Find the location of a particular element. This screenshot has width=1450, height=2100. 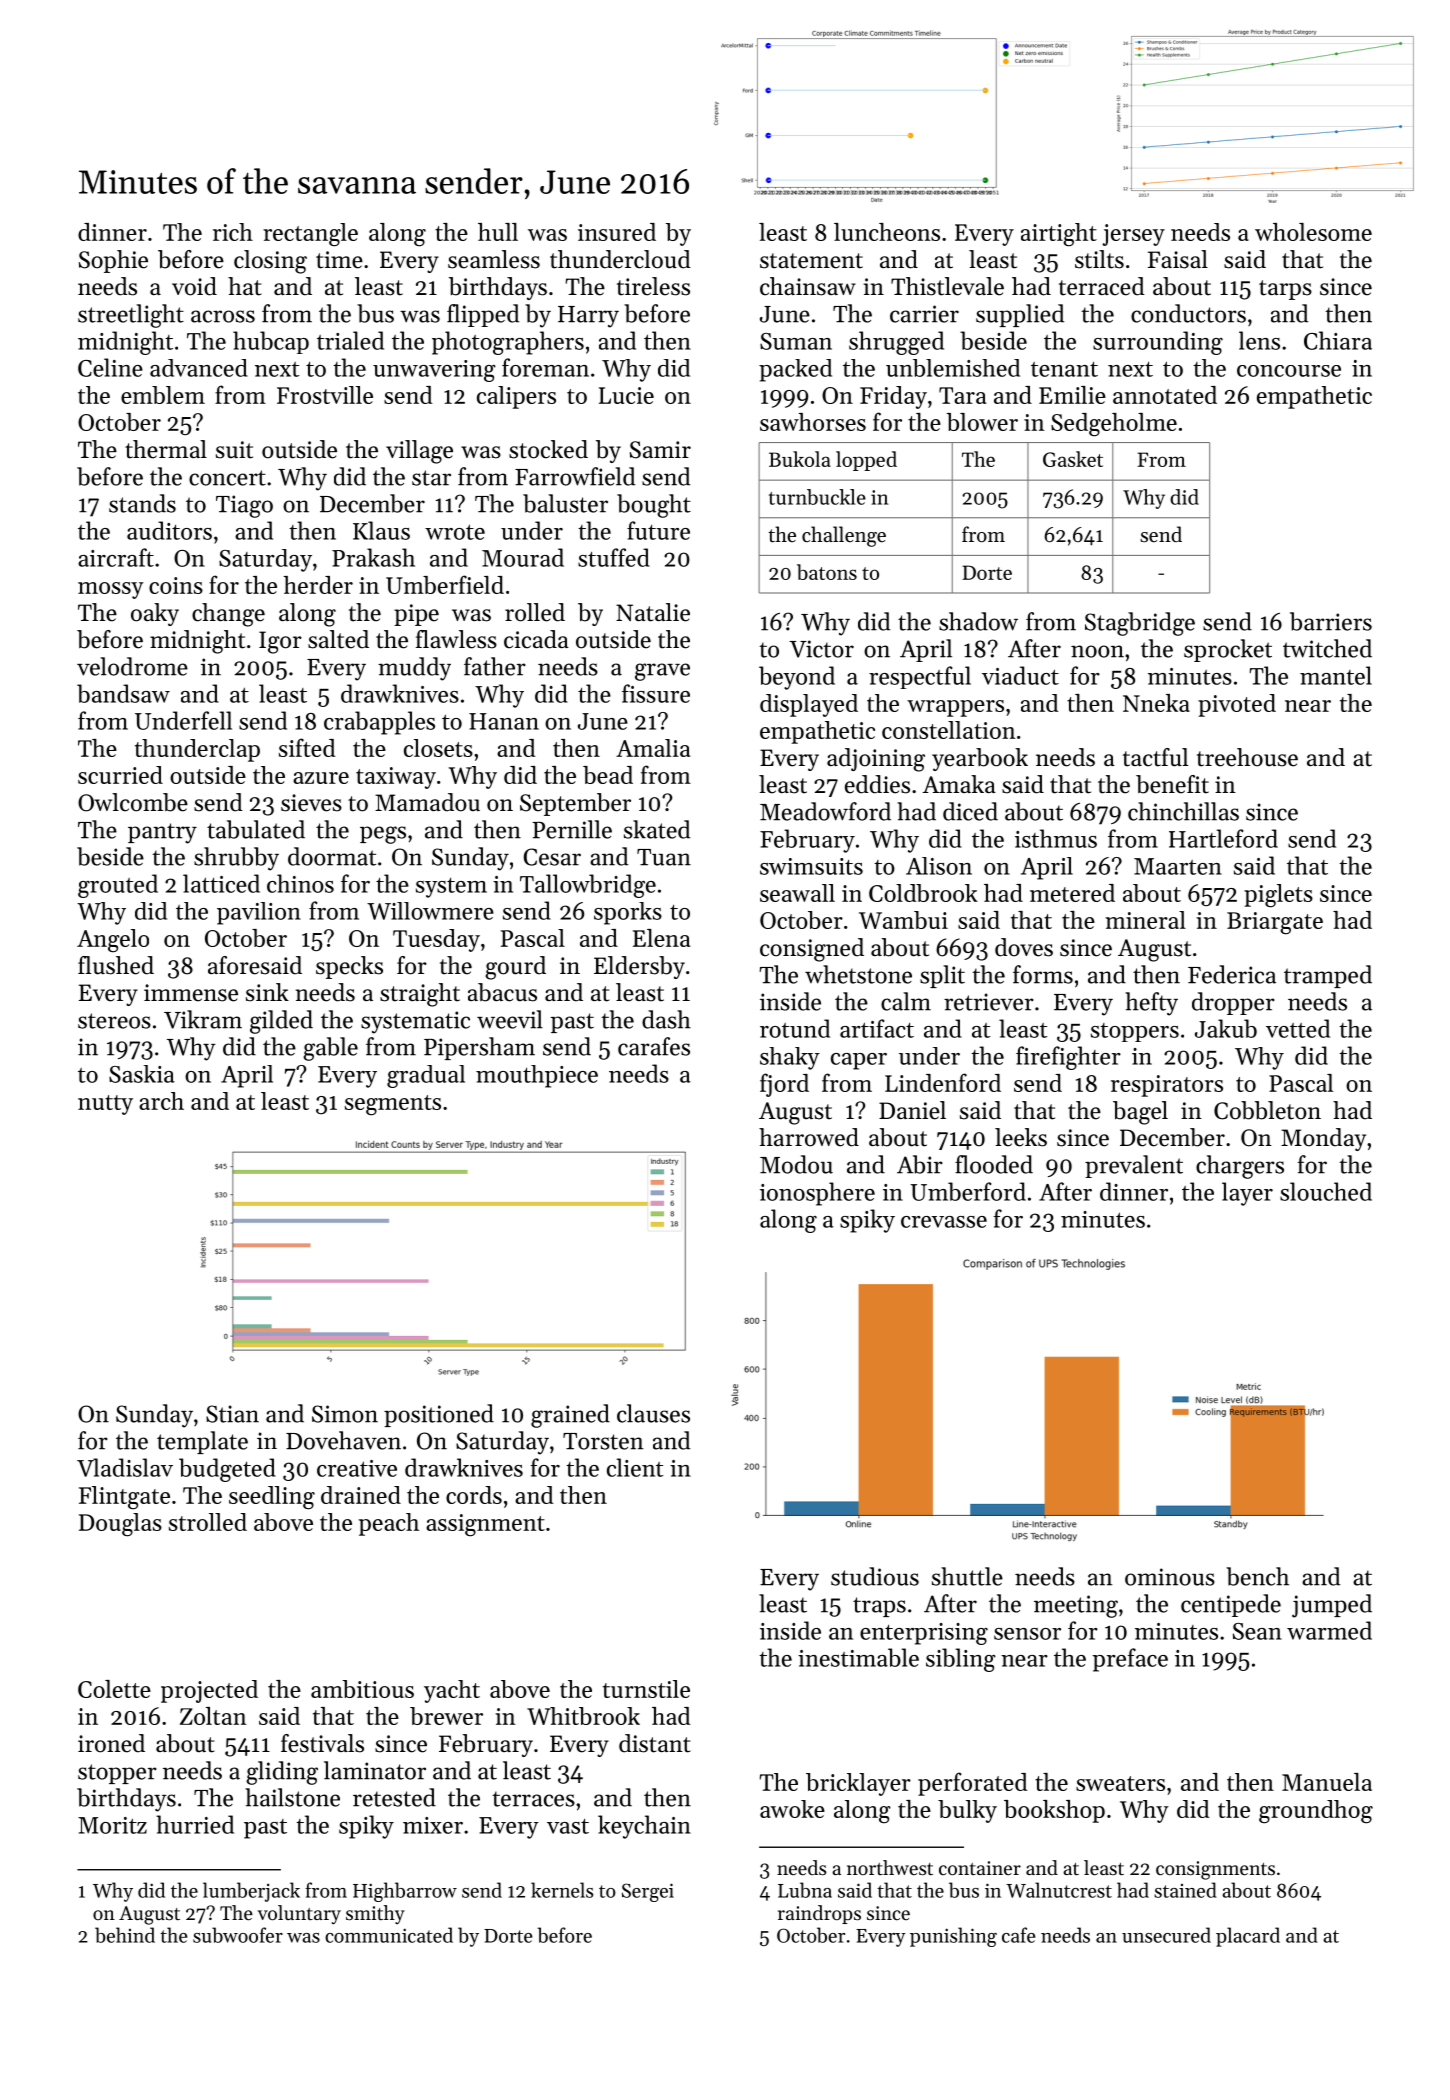

ionosphere is located at coordinates (817, 1194).
